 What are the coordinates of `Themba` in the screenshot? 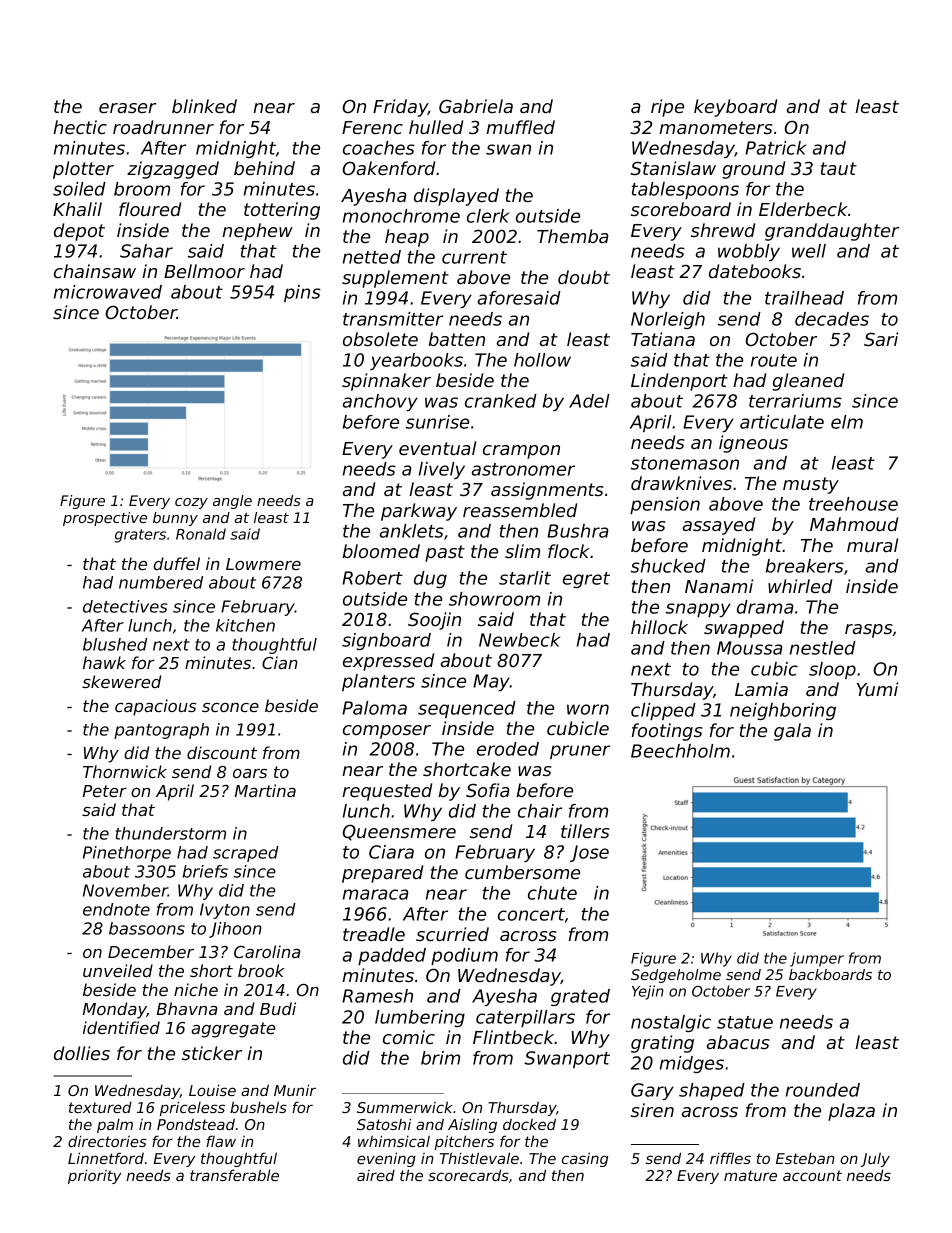 It's located at (572, 236).
